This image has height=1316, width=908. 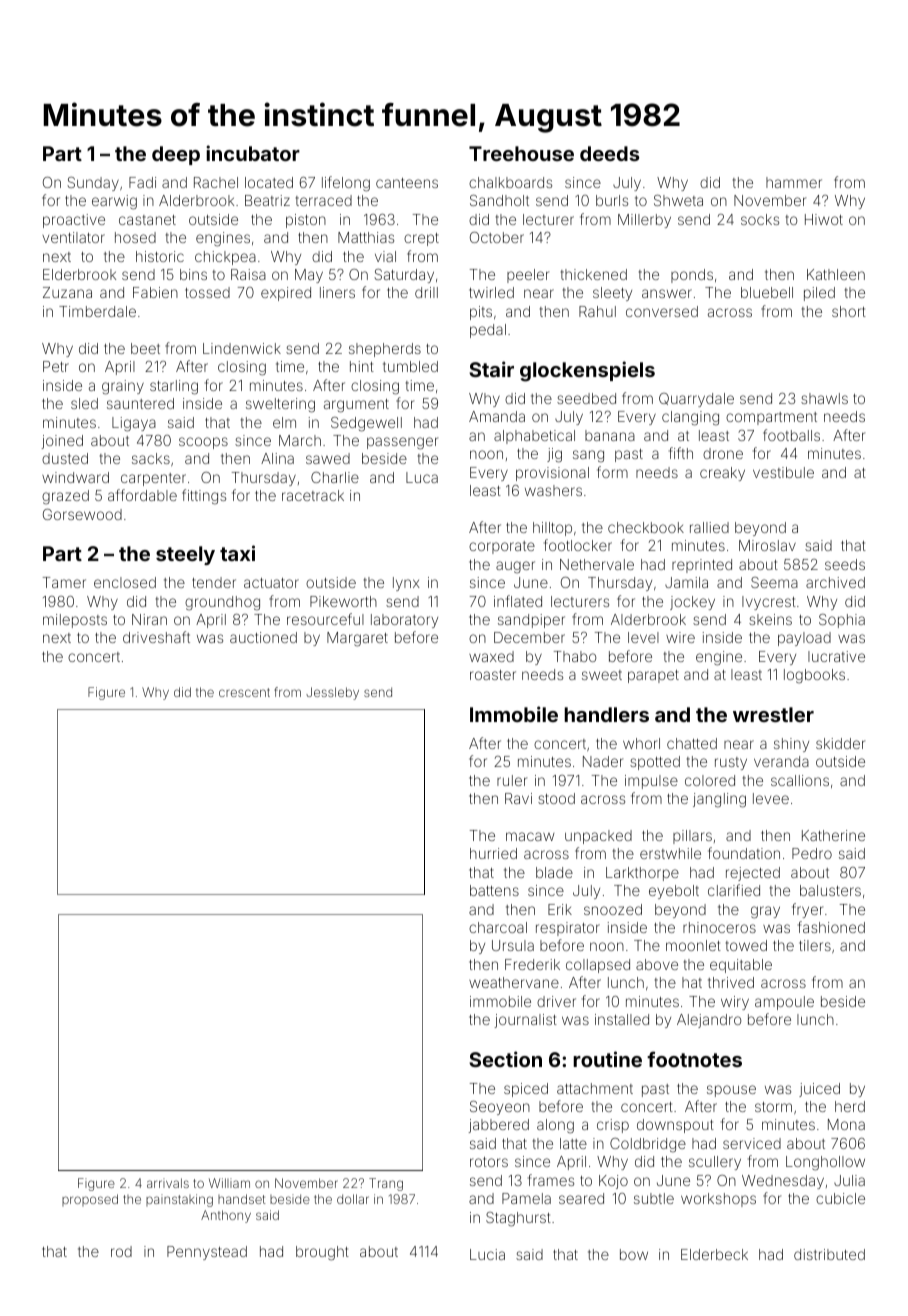 What do you see at coordinates (510, 182) in the image?
I see `chalkboards` at bounding box center [510, 182].
